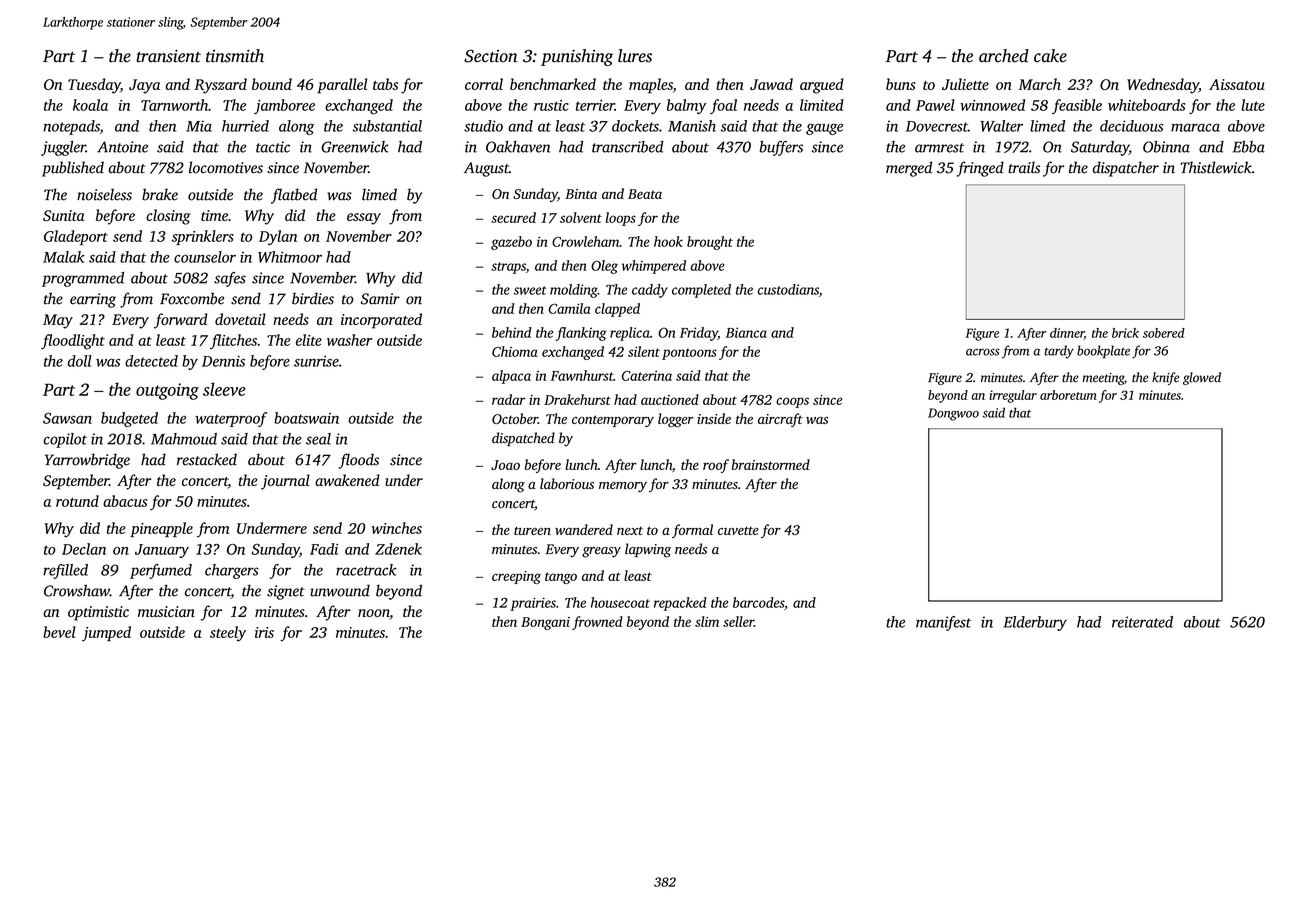 This image has height=924, width=1308. What do you see at coordinates (604, 267) in the image?
I see `Oleg` at bounding box center [604, 267].
